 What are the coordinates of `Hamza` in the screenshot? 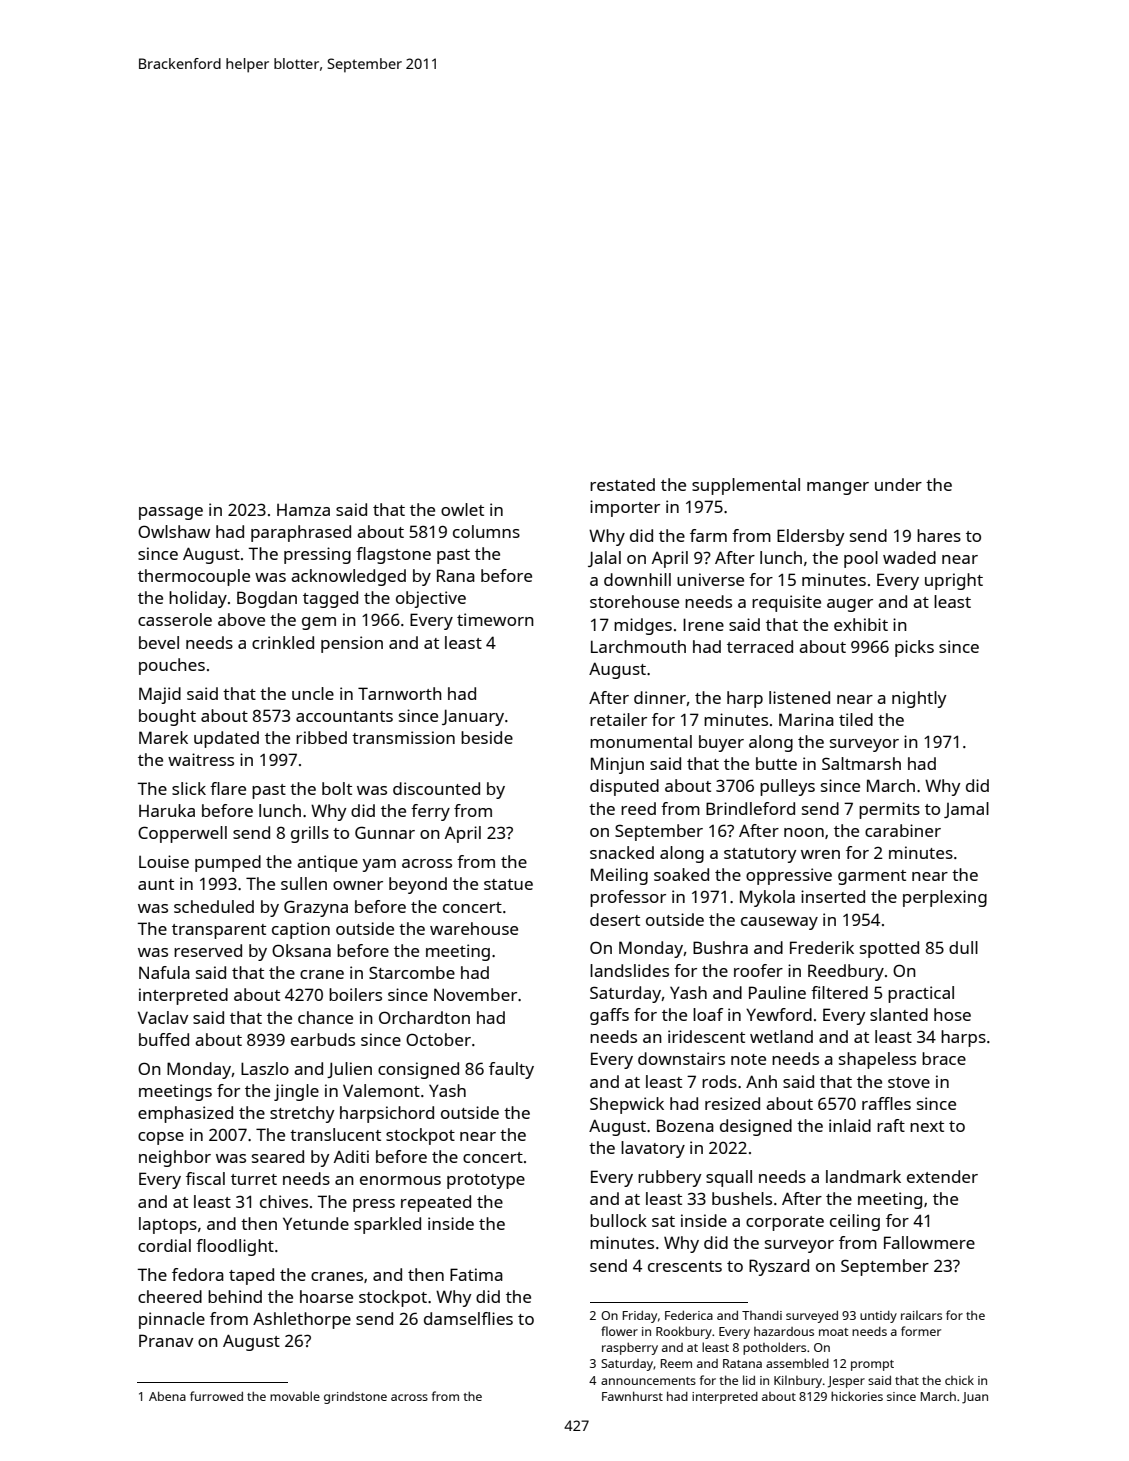 It's located at (303, 510).
